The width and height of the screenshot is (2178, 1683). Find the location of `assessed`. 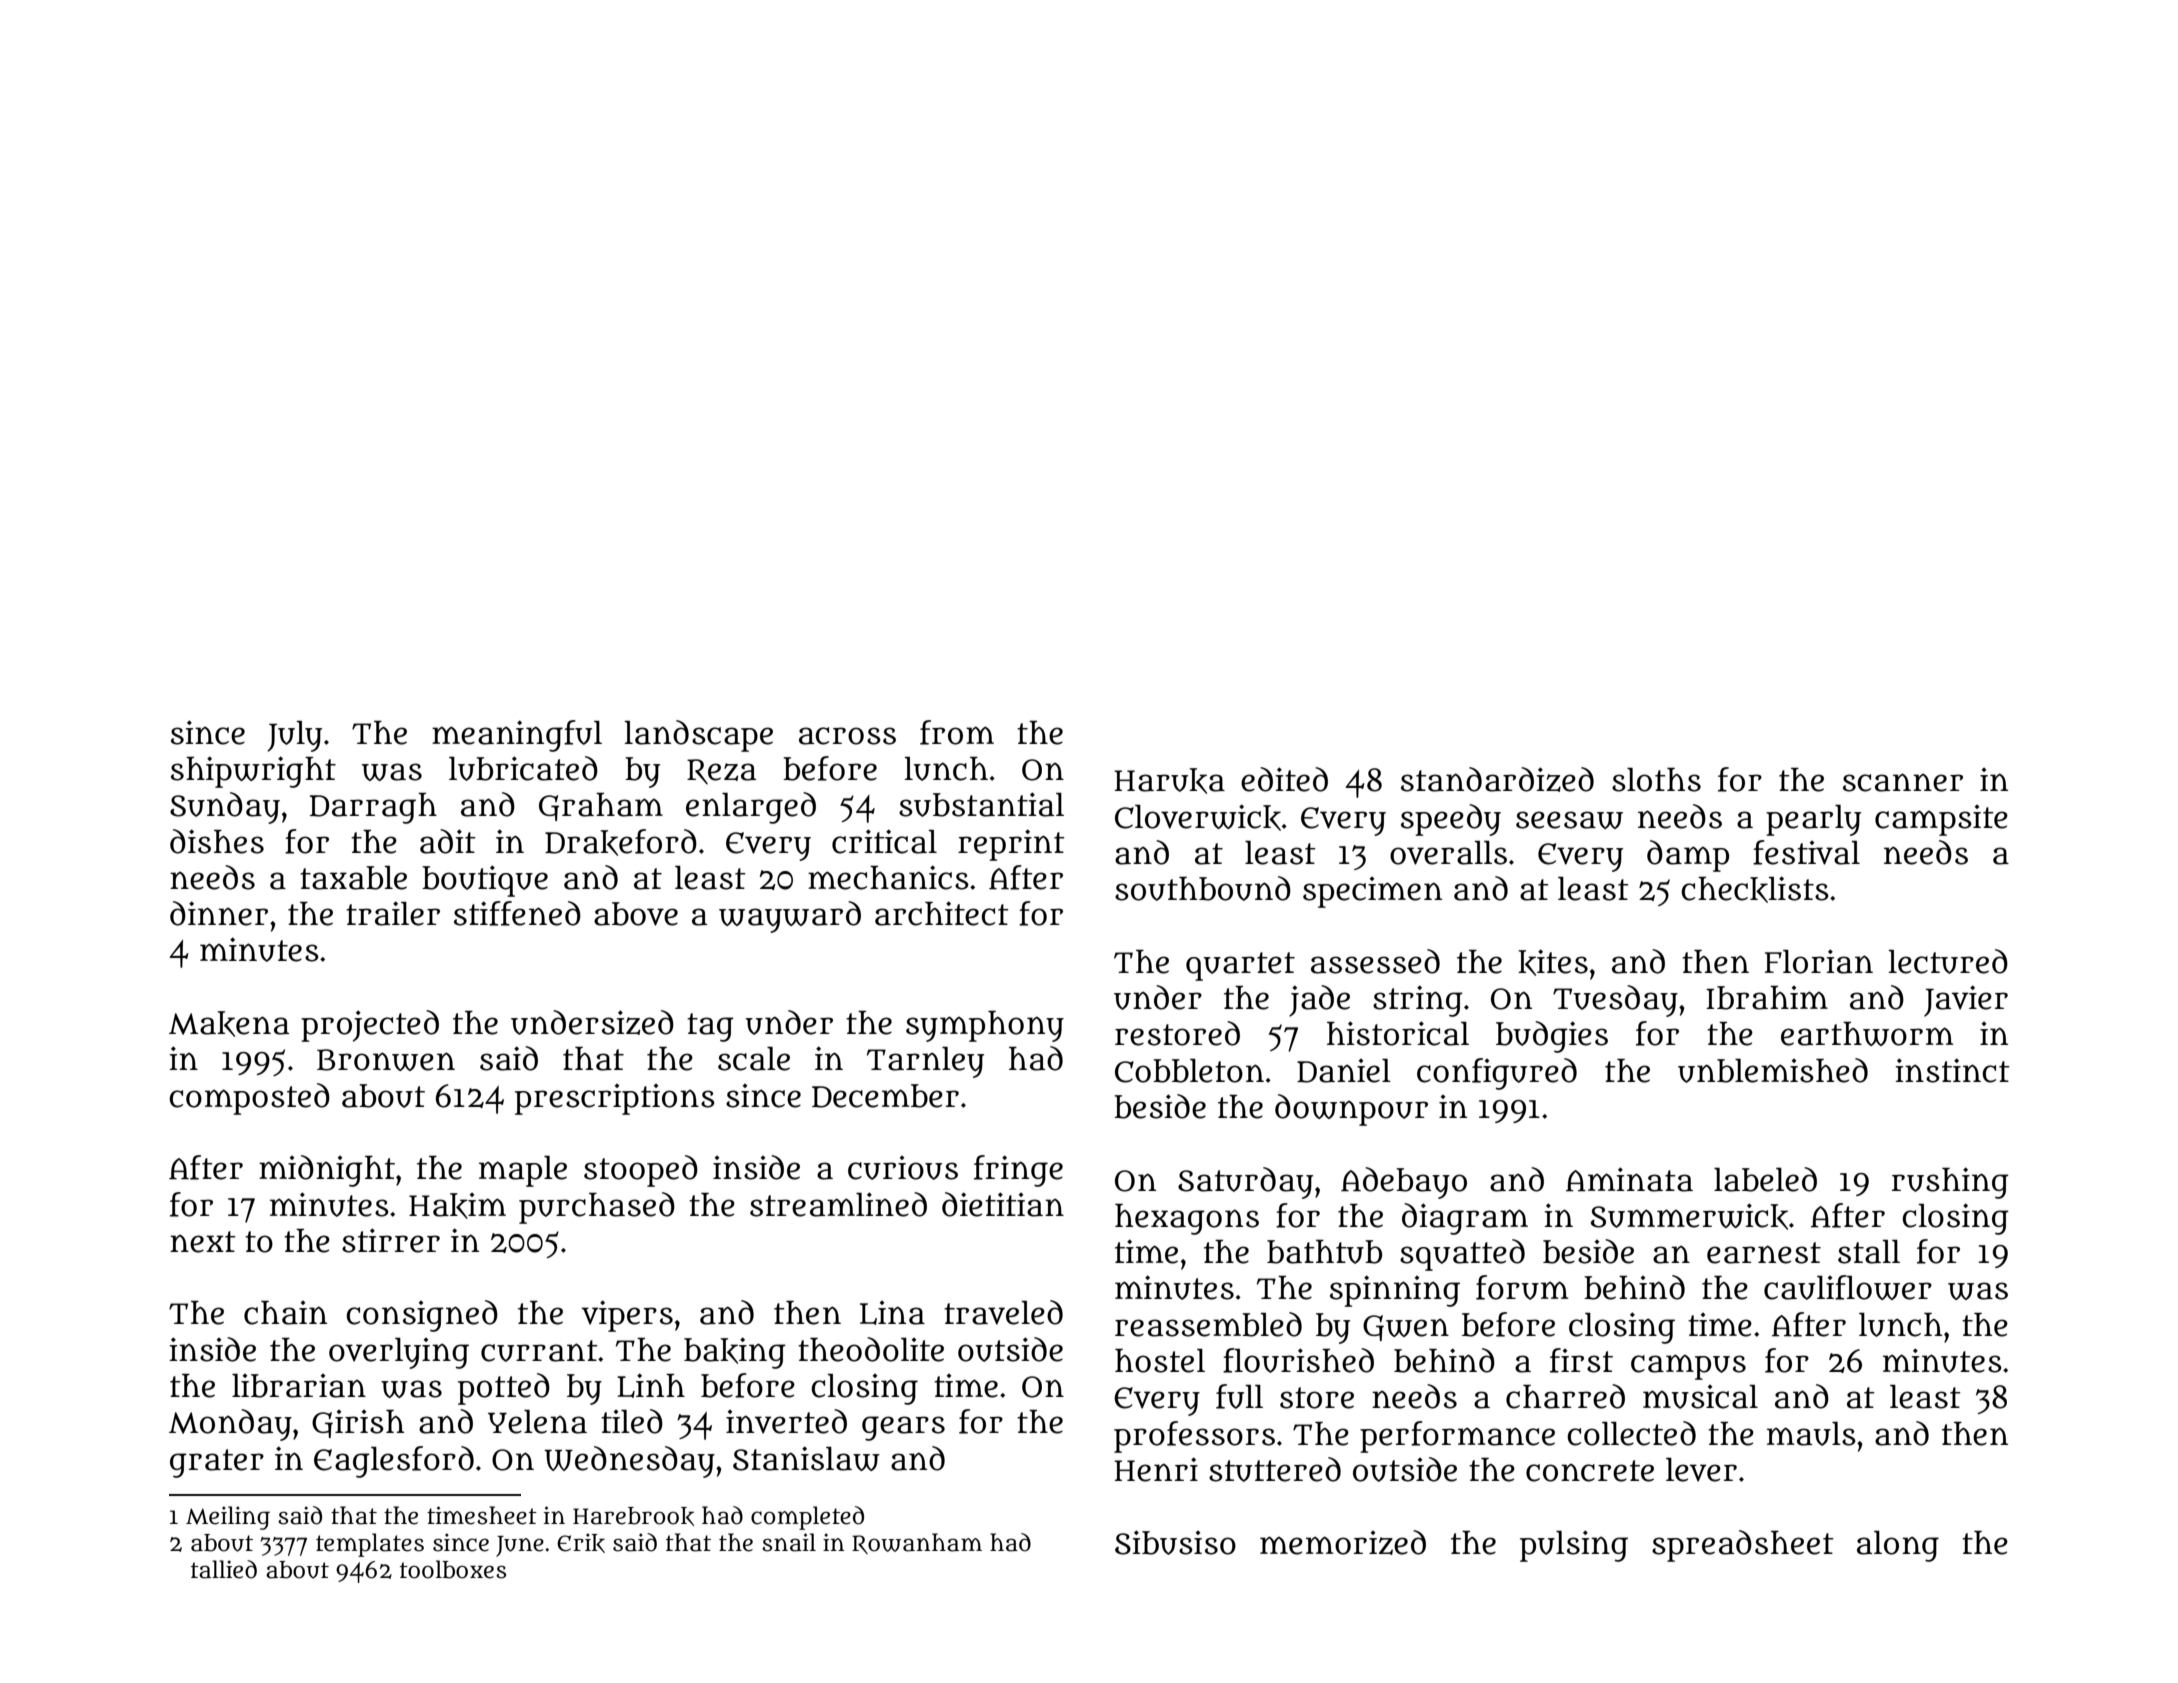

assessed is located at coordinates (1375, 961).
